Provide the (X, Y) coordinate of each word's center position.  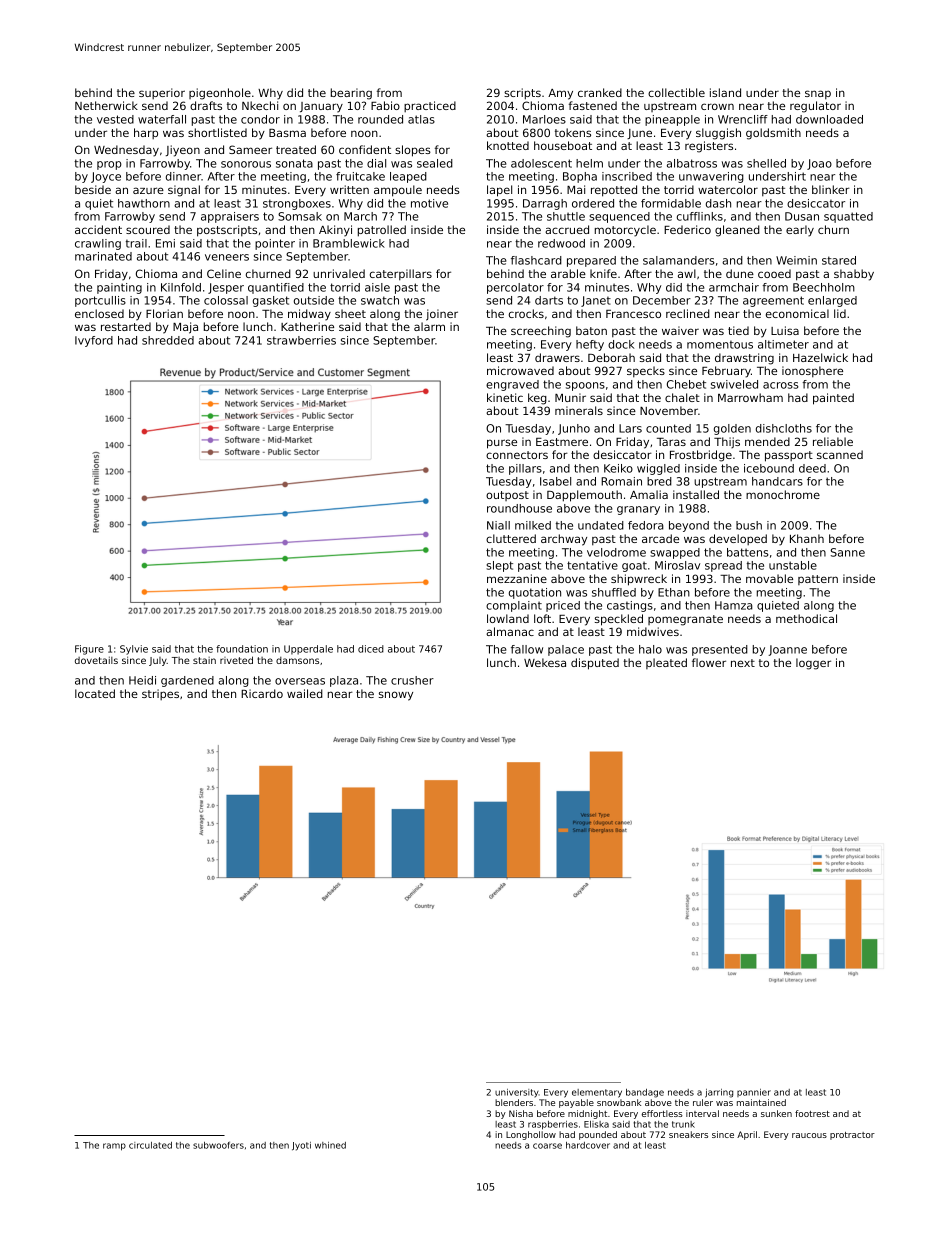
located (95, 693)
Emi (165, 243)
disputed (595, 664)
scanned (840, 454)
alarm (429, 326)
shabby (854, 275)
